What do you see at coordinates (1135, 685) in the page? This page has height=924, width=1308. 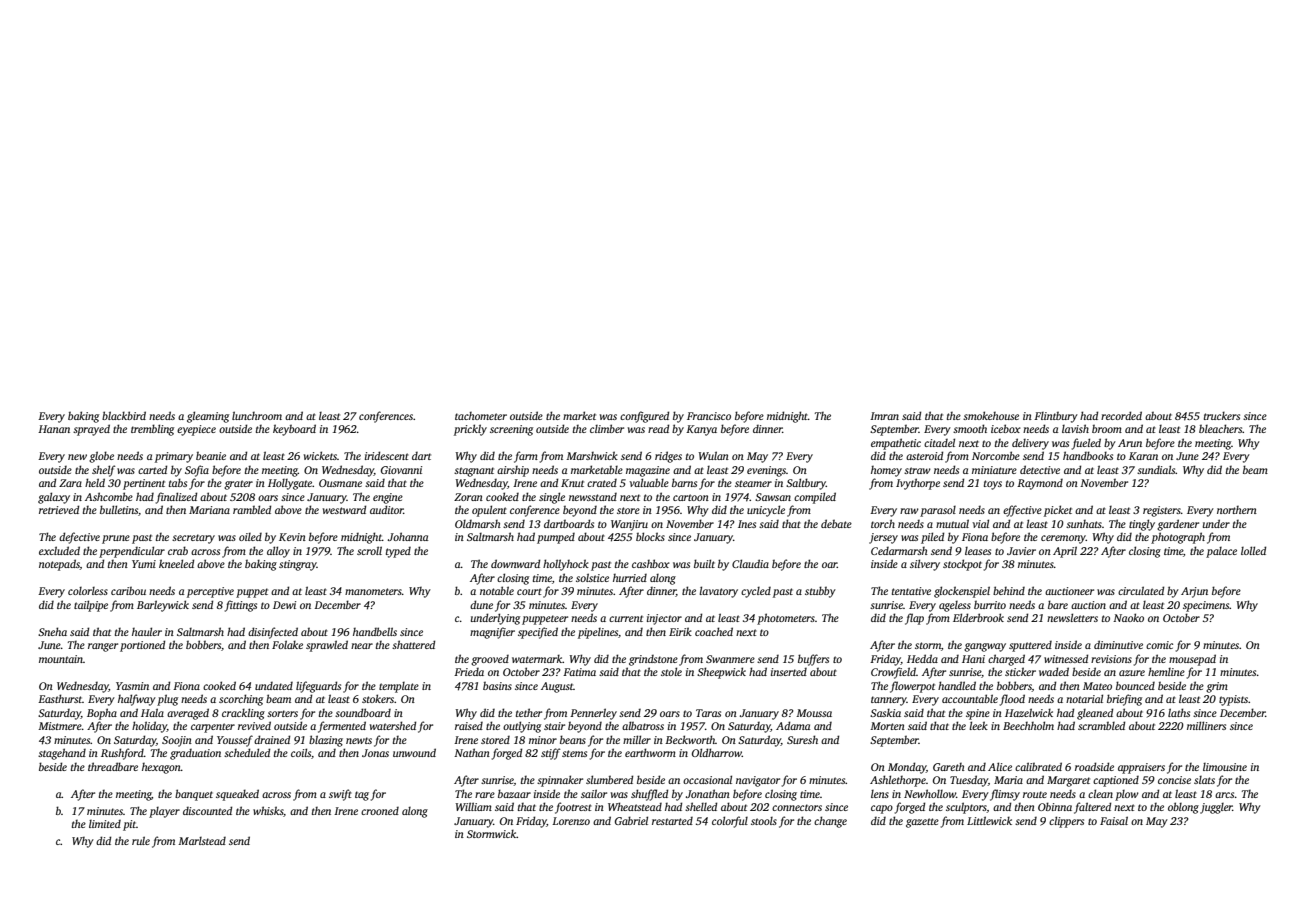 I see `bounced` at bounding box center [1135, 685].
